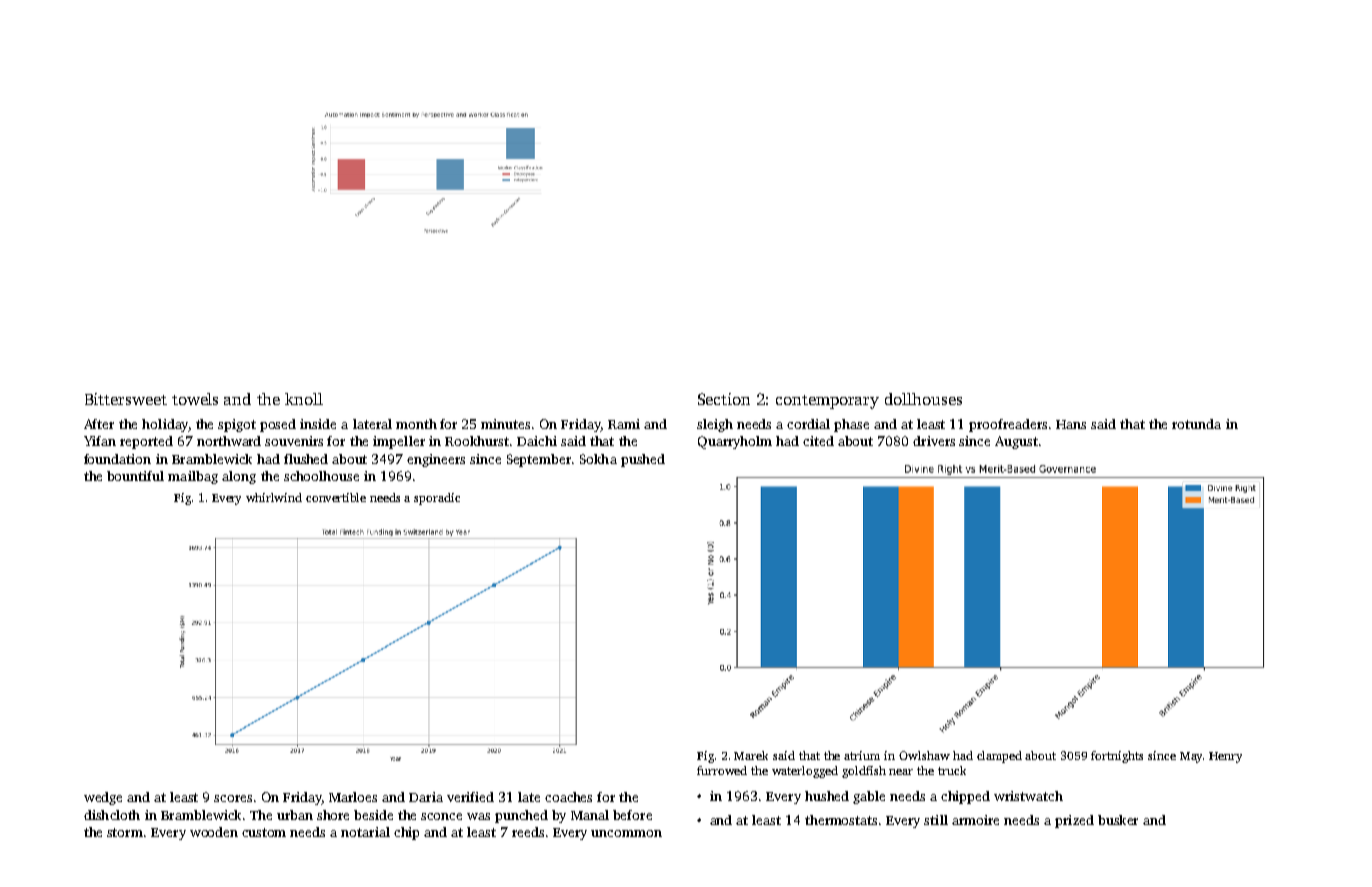  I want to click on prized, so click(1074, 821).
